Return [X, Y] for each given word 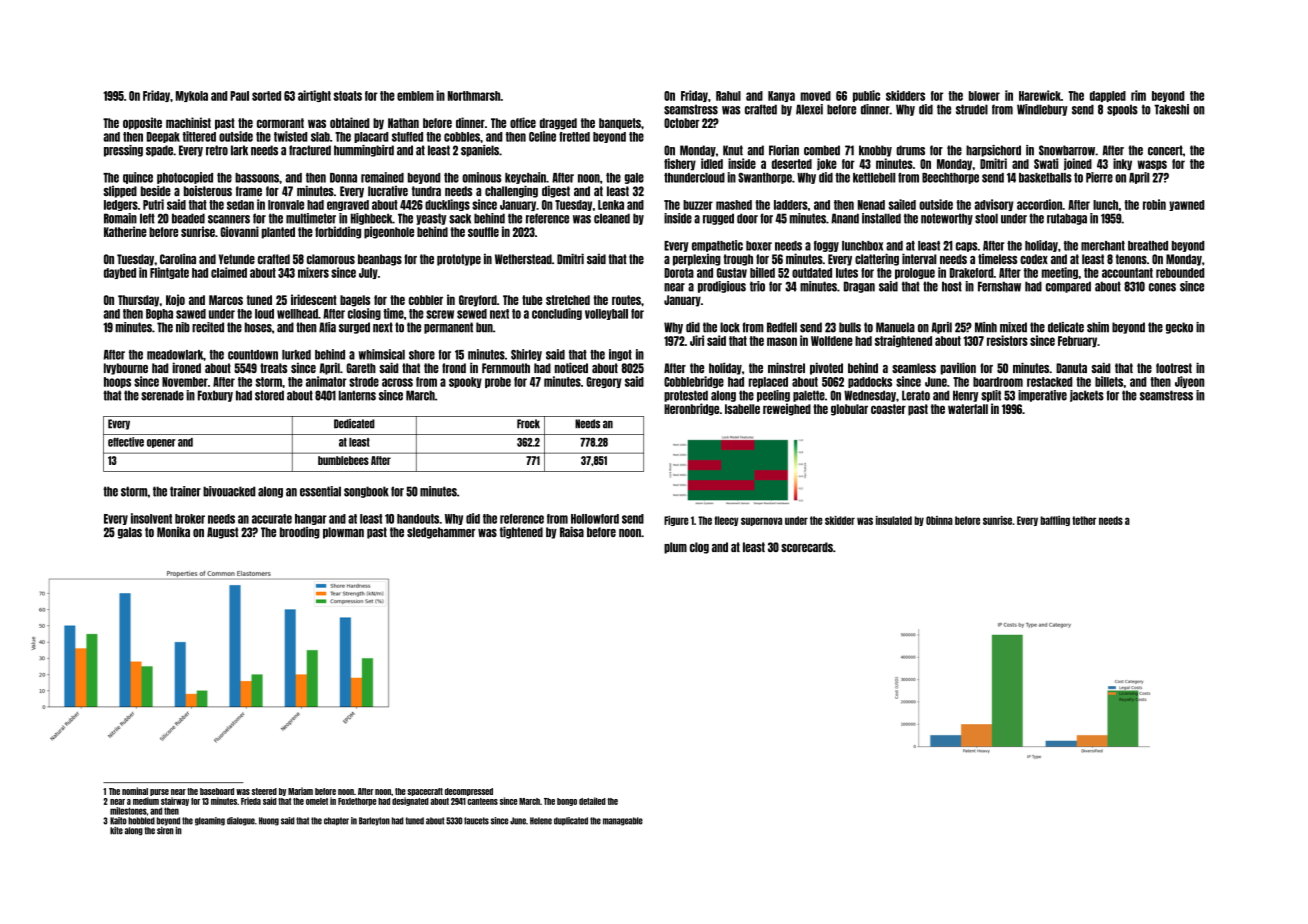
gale [634, 178]
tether [1084, 520]
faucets [476, 821]
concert [1165, 150]
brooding [300, 532]
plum [675, 548]
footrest [1174, 368]
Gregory [604, 382]
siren [165, 831]
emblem [415, 96]
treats [273, 368]
